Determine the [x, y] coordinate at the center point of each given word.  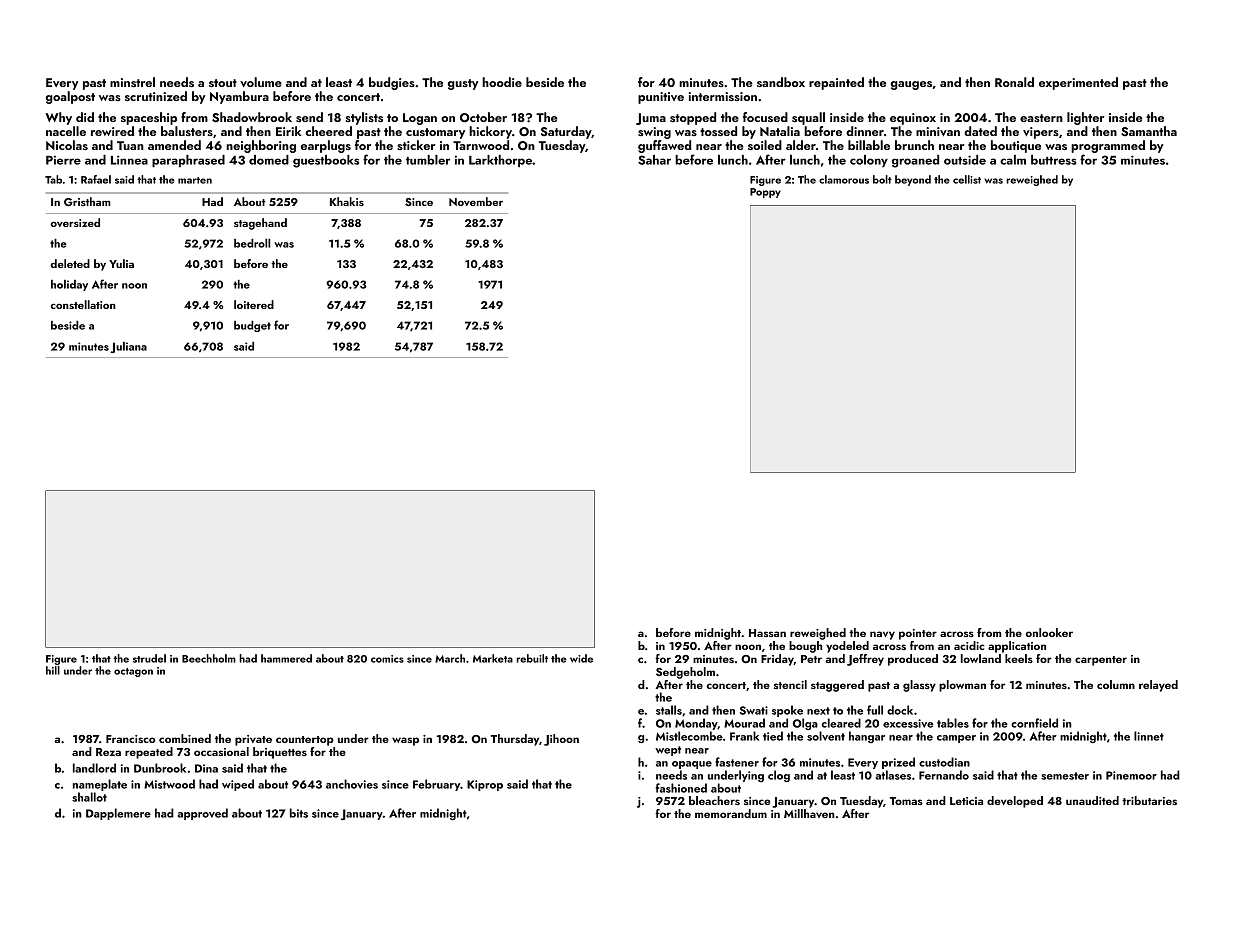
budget [252, 326]
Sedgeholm [685, 673]
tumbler [428, 160]
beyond [913, 180]
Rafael [96, 179]
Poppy [765, 193]
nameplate [100, 785]
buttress [1054, 160]
